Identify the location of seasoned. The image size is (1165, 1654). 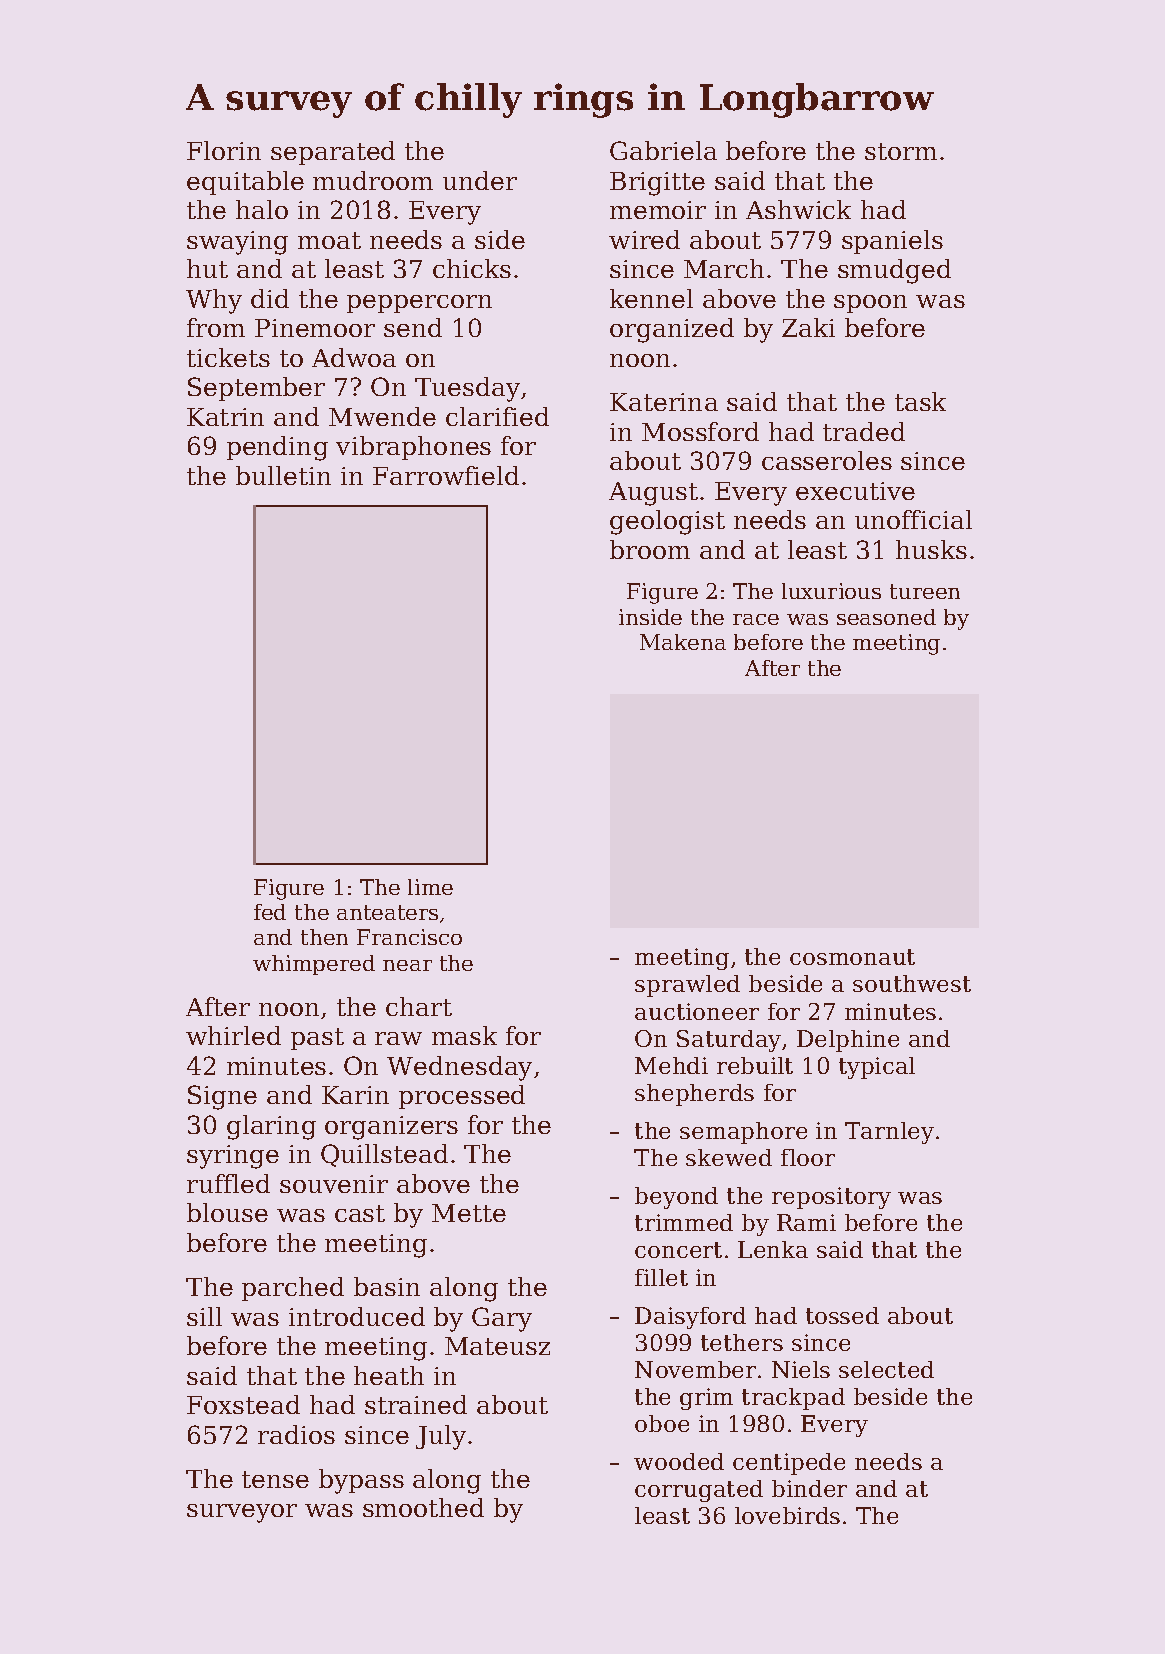
(886, 617).
